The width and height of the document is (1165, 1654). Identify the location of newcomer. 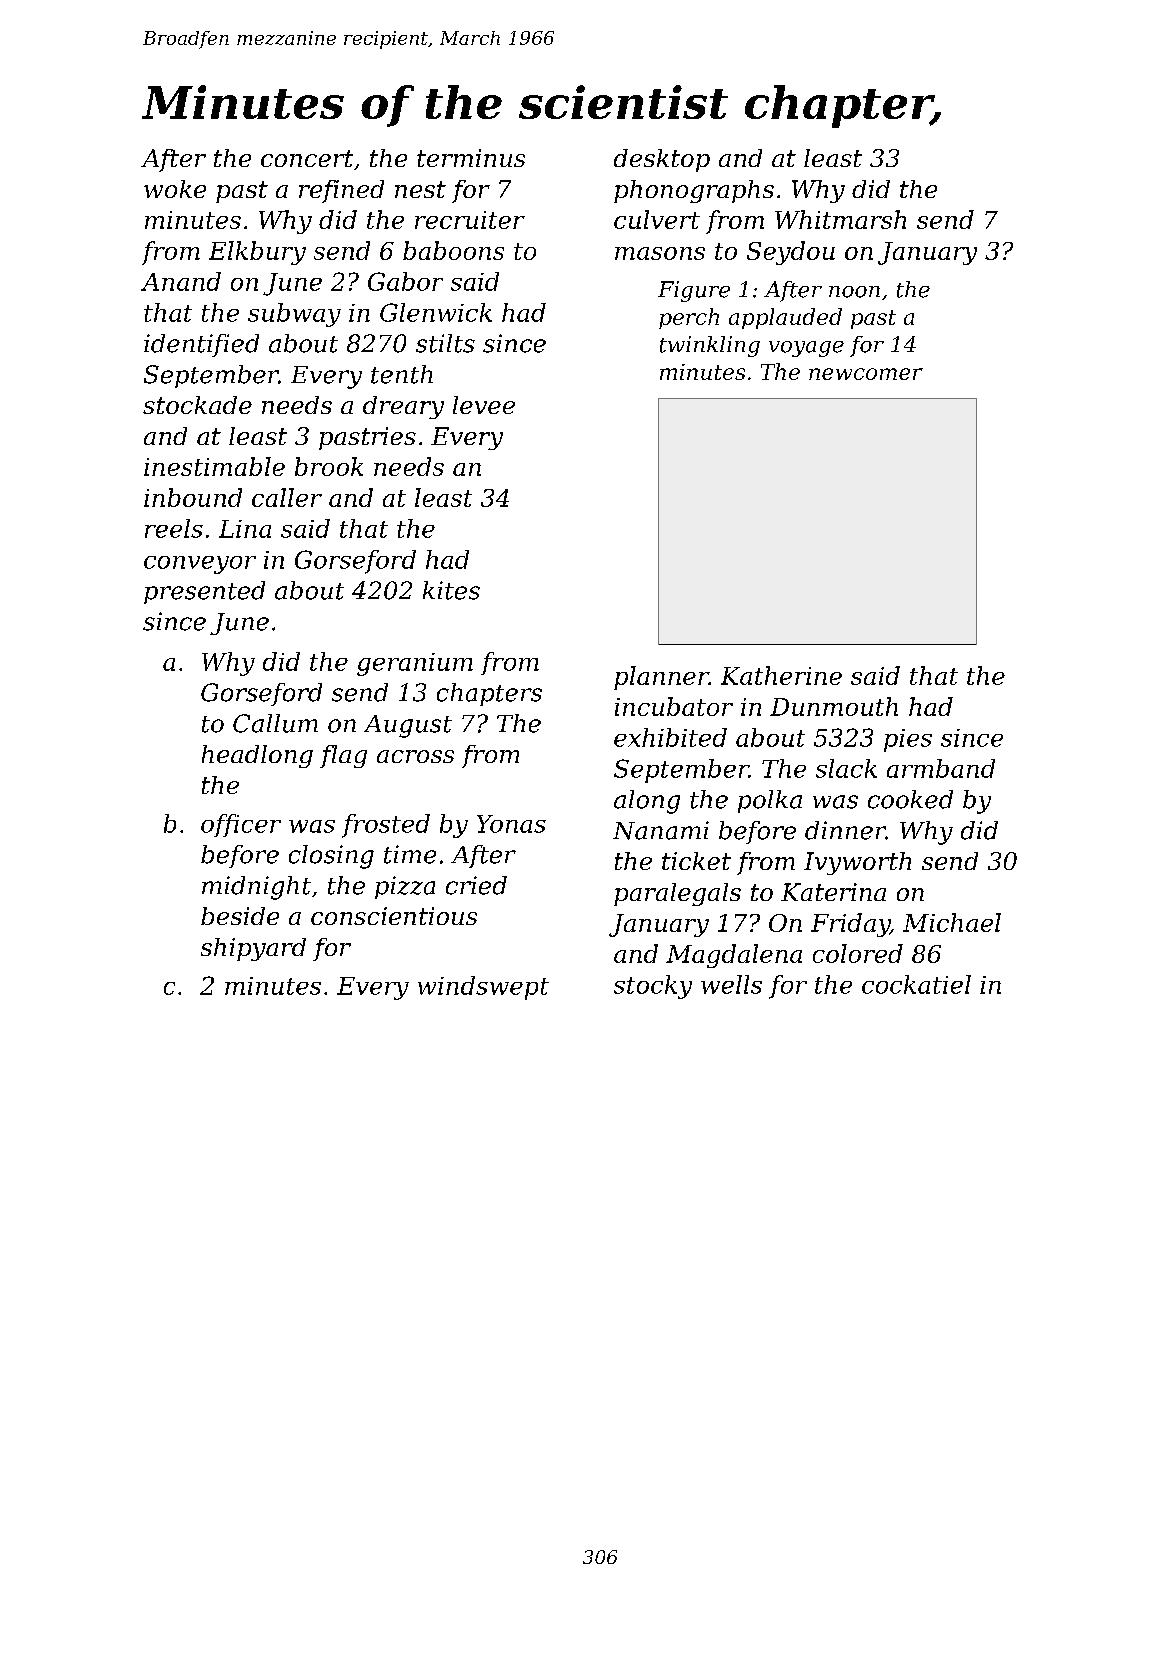
(866, 374).
